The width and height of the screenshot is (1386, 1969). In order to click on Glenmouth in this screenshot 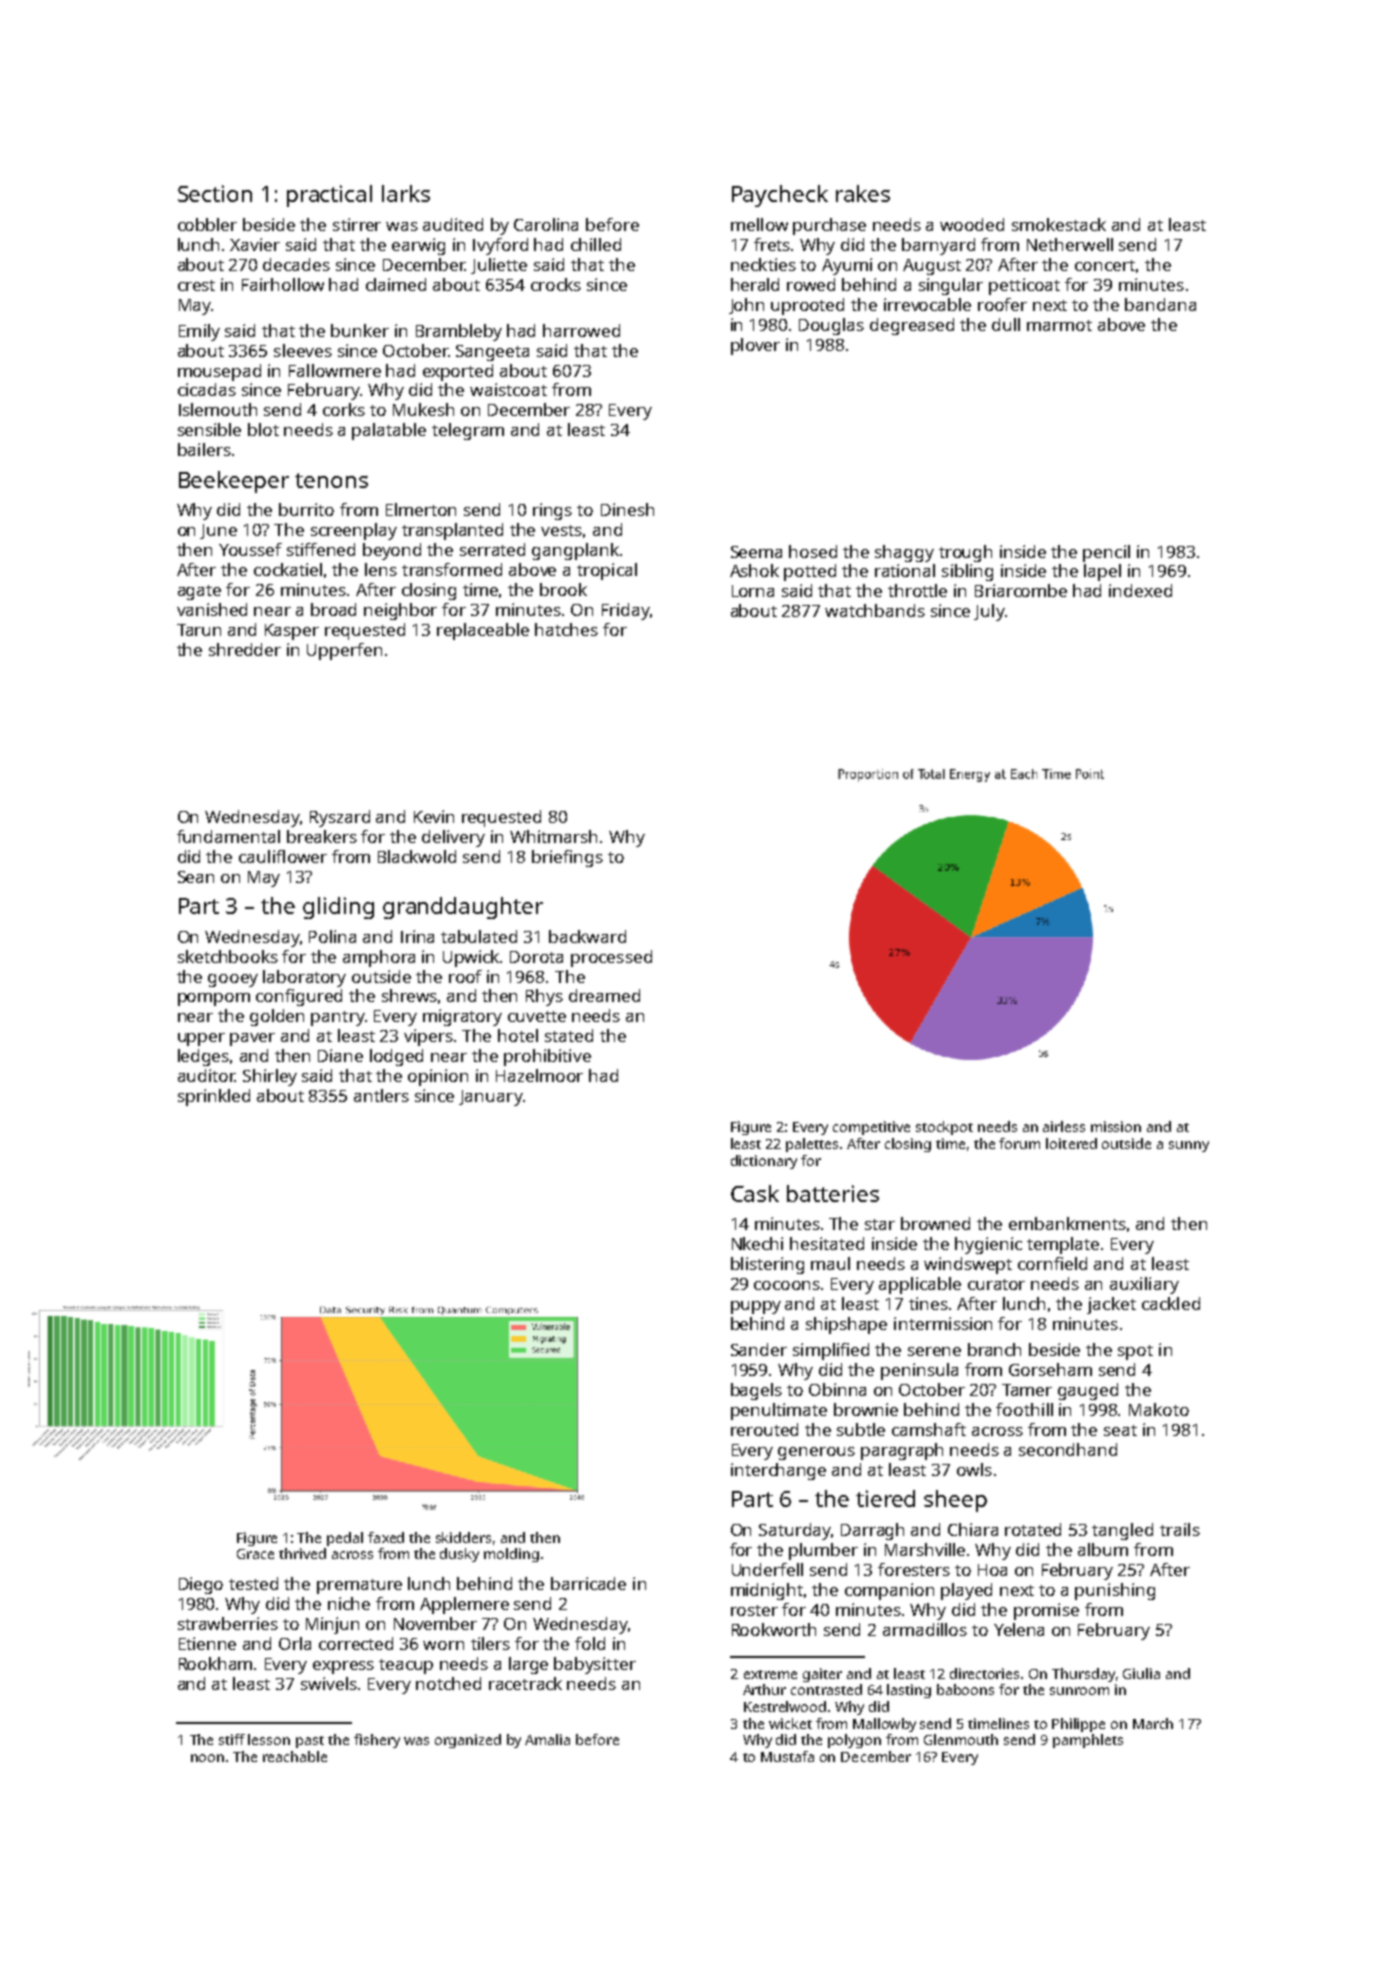, I will do `click(961, 1739)`.
